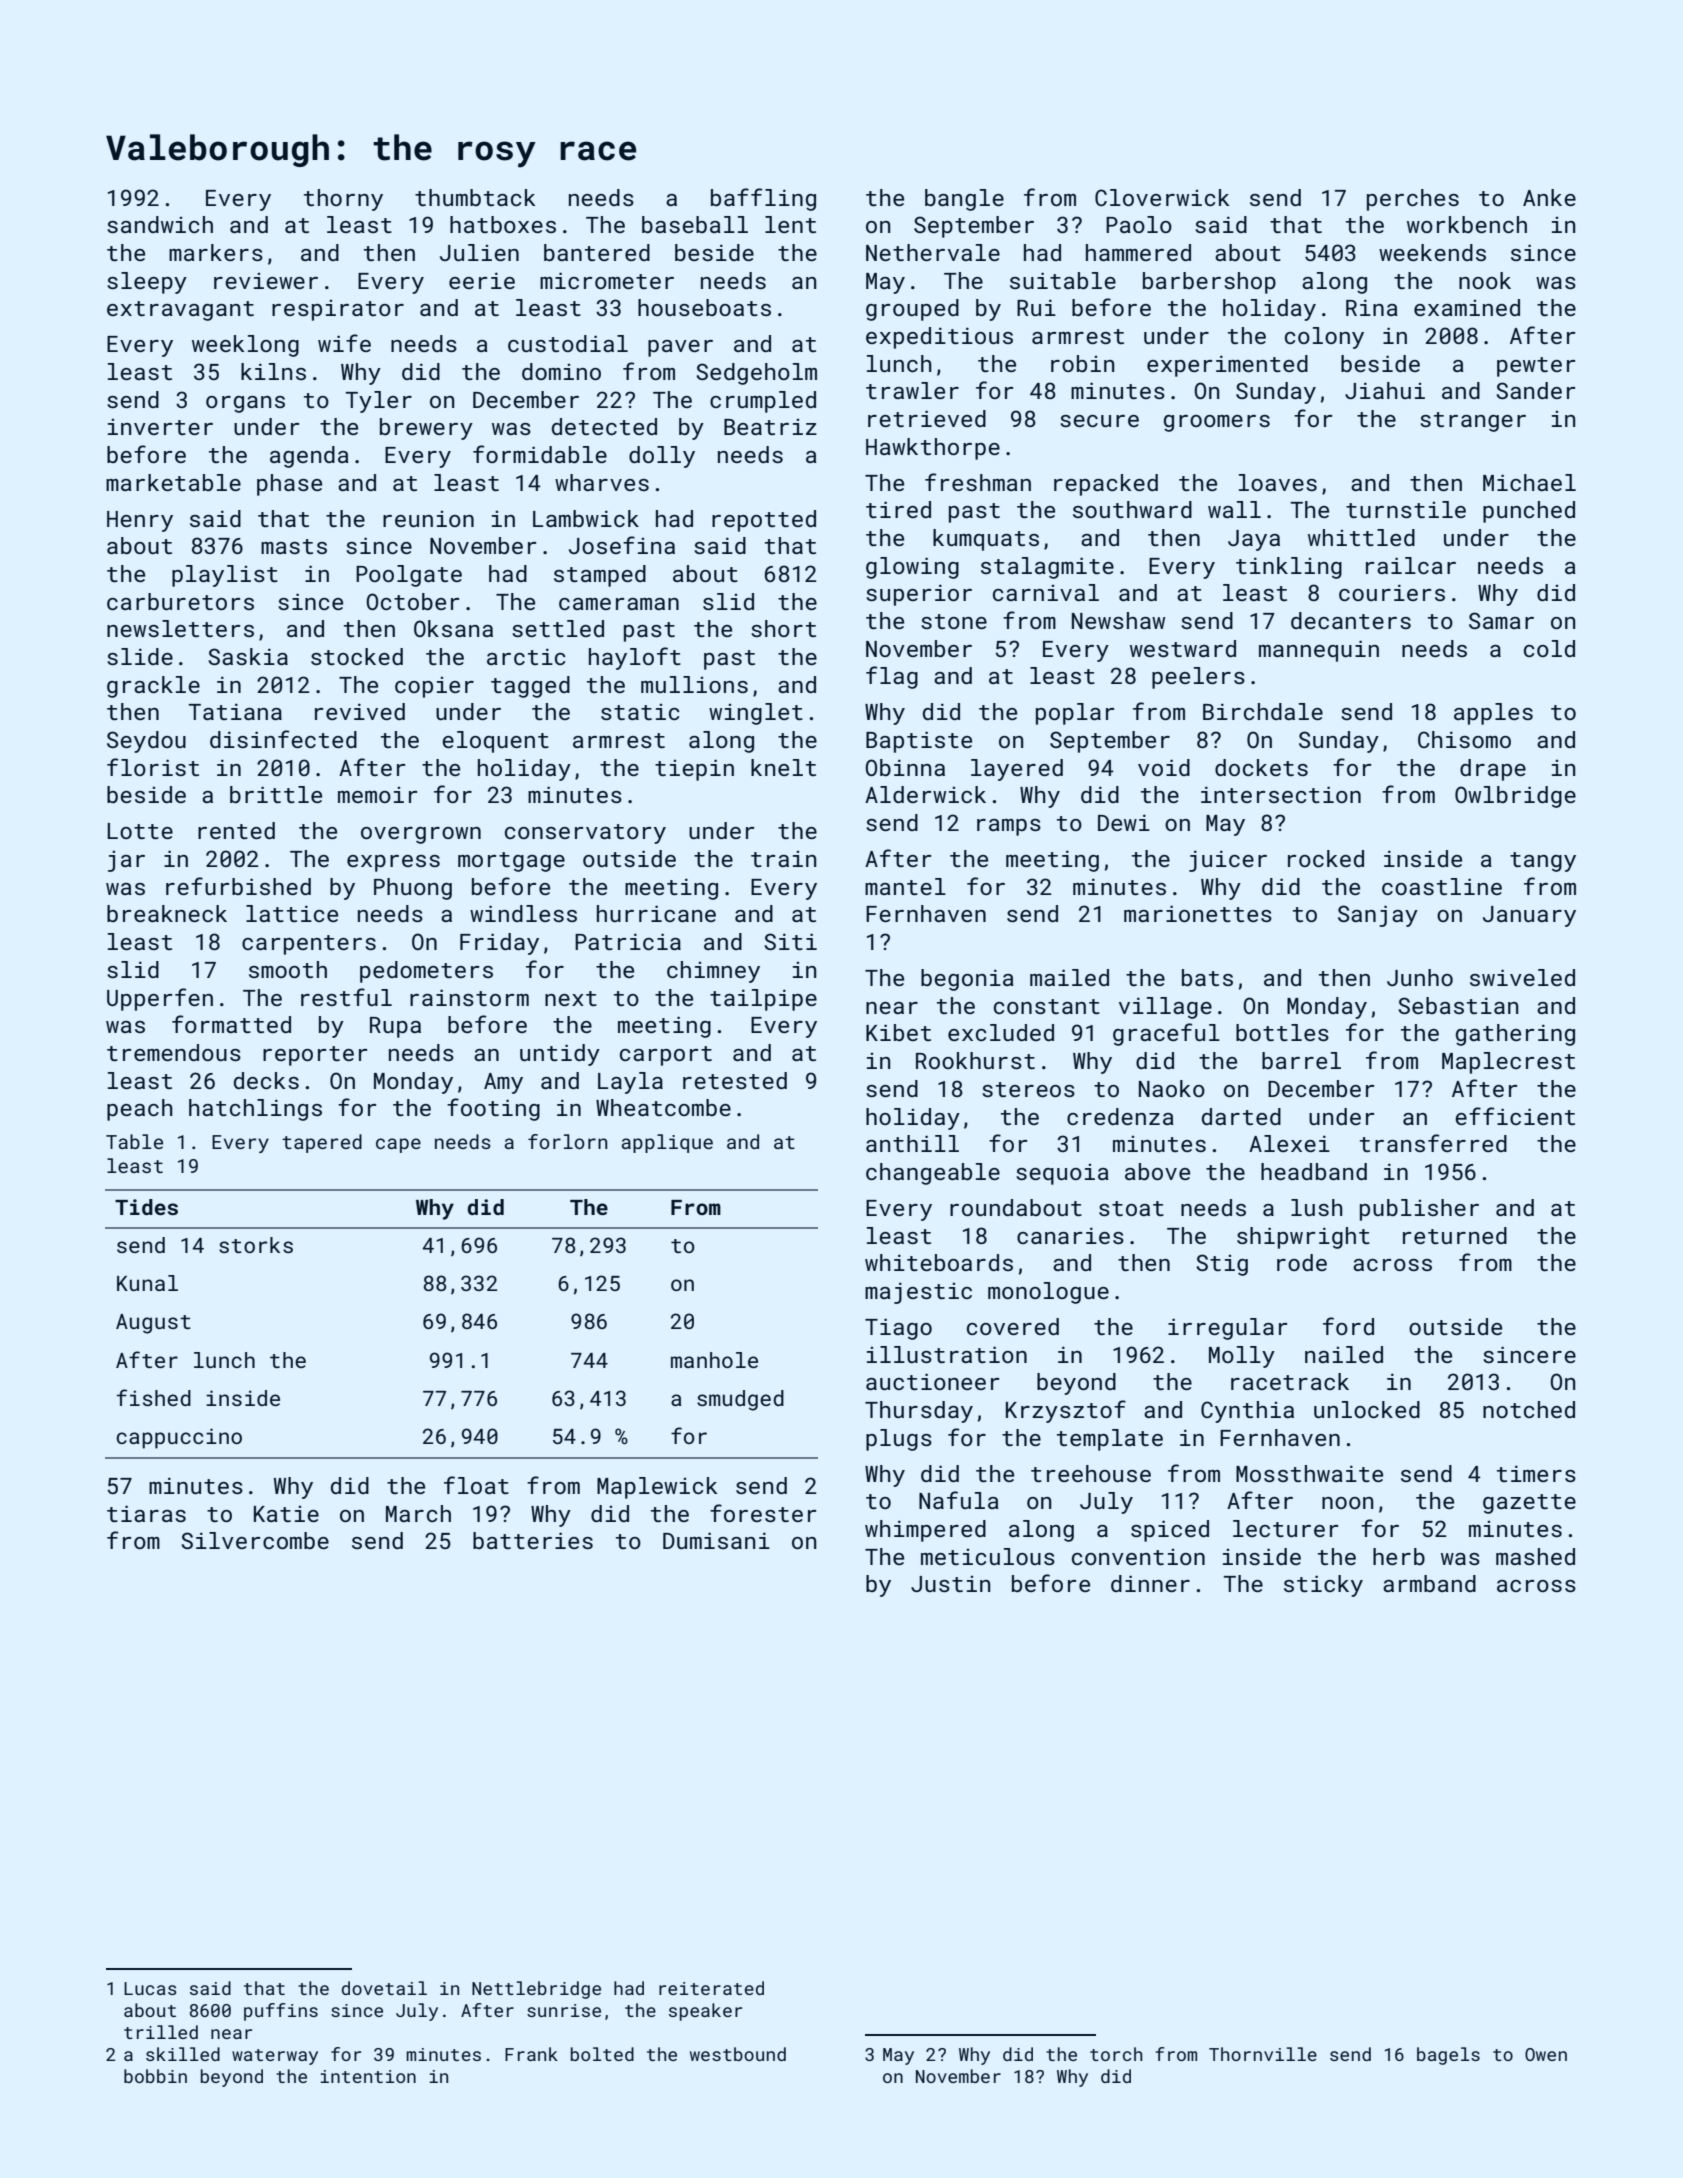 This image has width=1683, height=2178. What do you see at coordinates (568, 343) in the image?
I see `custodial` at bounding box center [568, 343].
